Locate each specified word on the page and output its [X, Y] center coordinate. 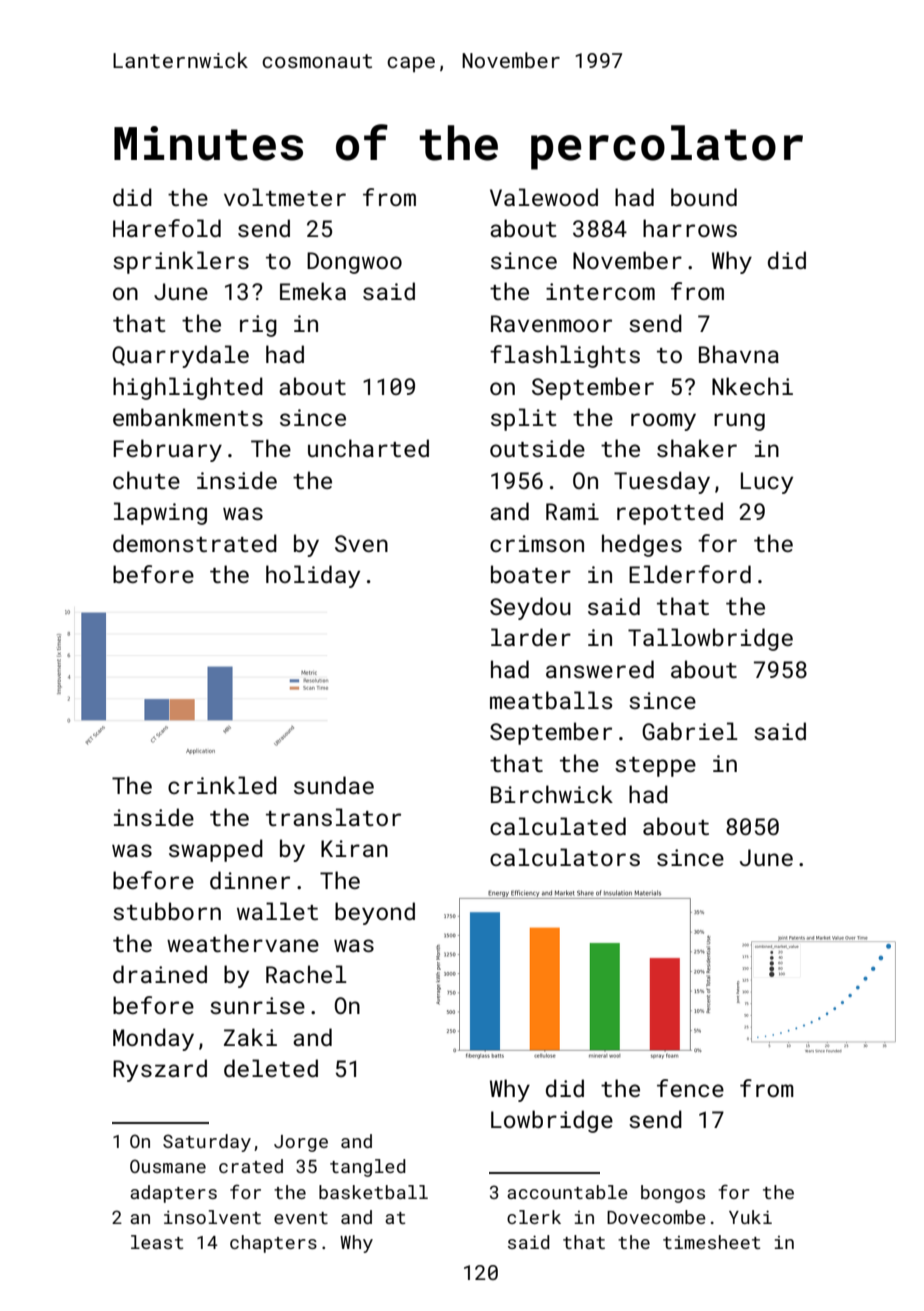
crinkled [222, 785]
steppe [655, 767]
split [524, 419]
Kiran [354, 848]
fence [690, 1088]
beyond [375, 913]
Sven [361, 543]
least [157, 1242]
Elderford [690, 574]
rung [739, 422]
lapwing [160, 513]
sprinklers [181, 262]
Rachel [306, 974]
